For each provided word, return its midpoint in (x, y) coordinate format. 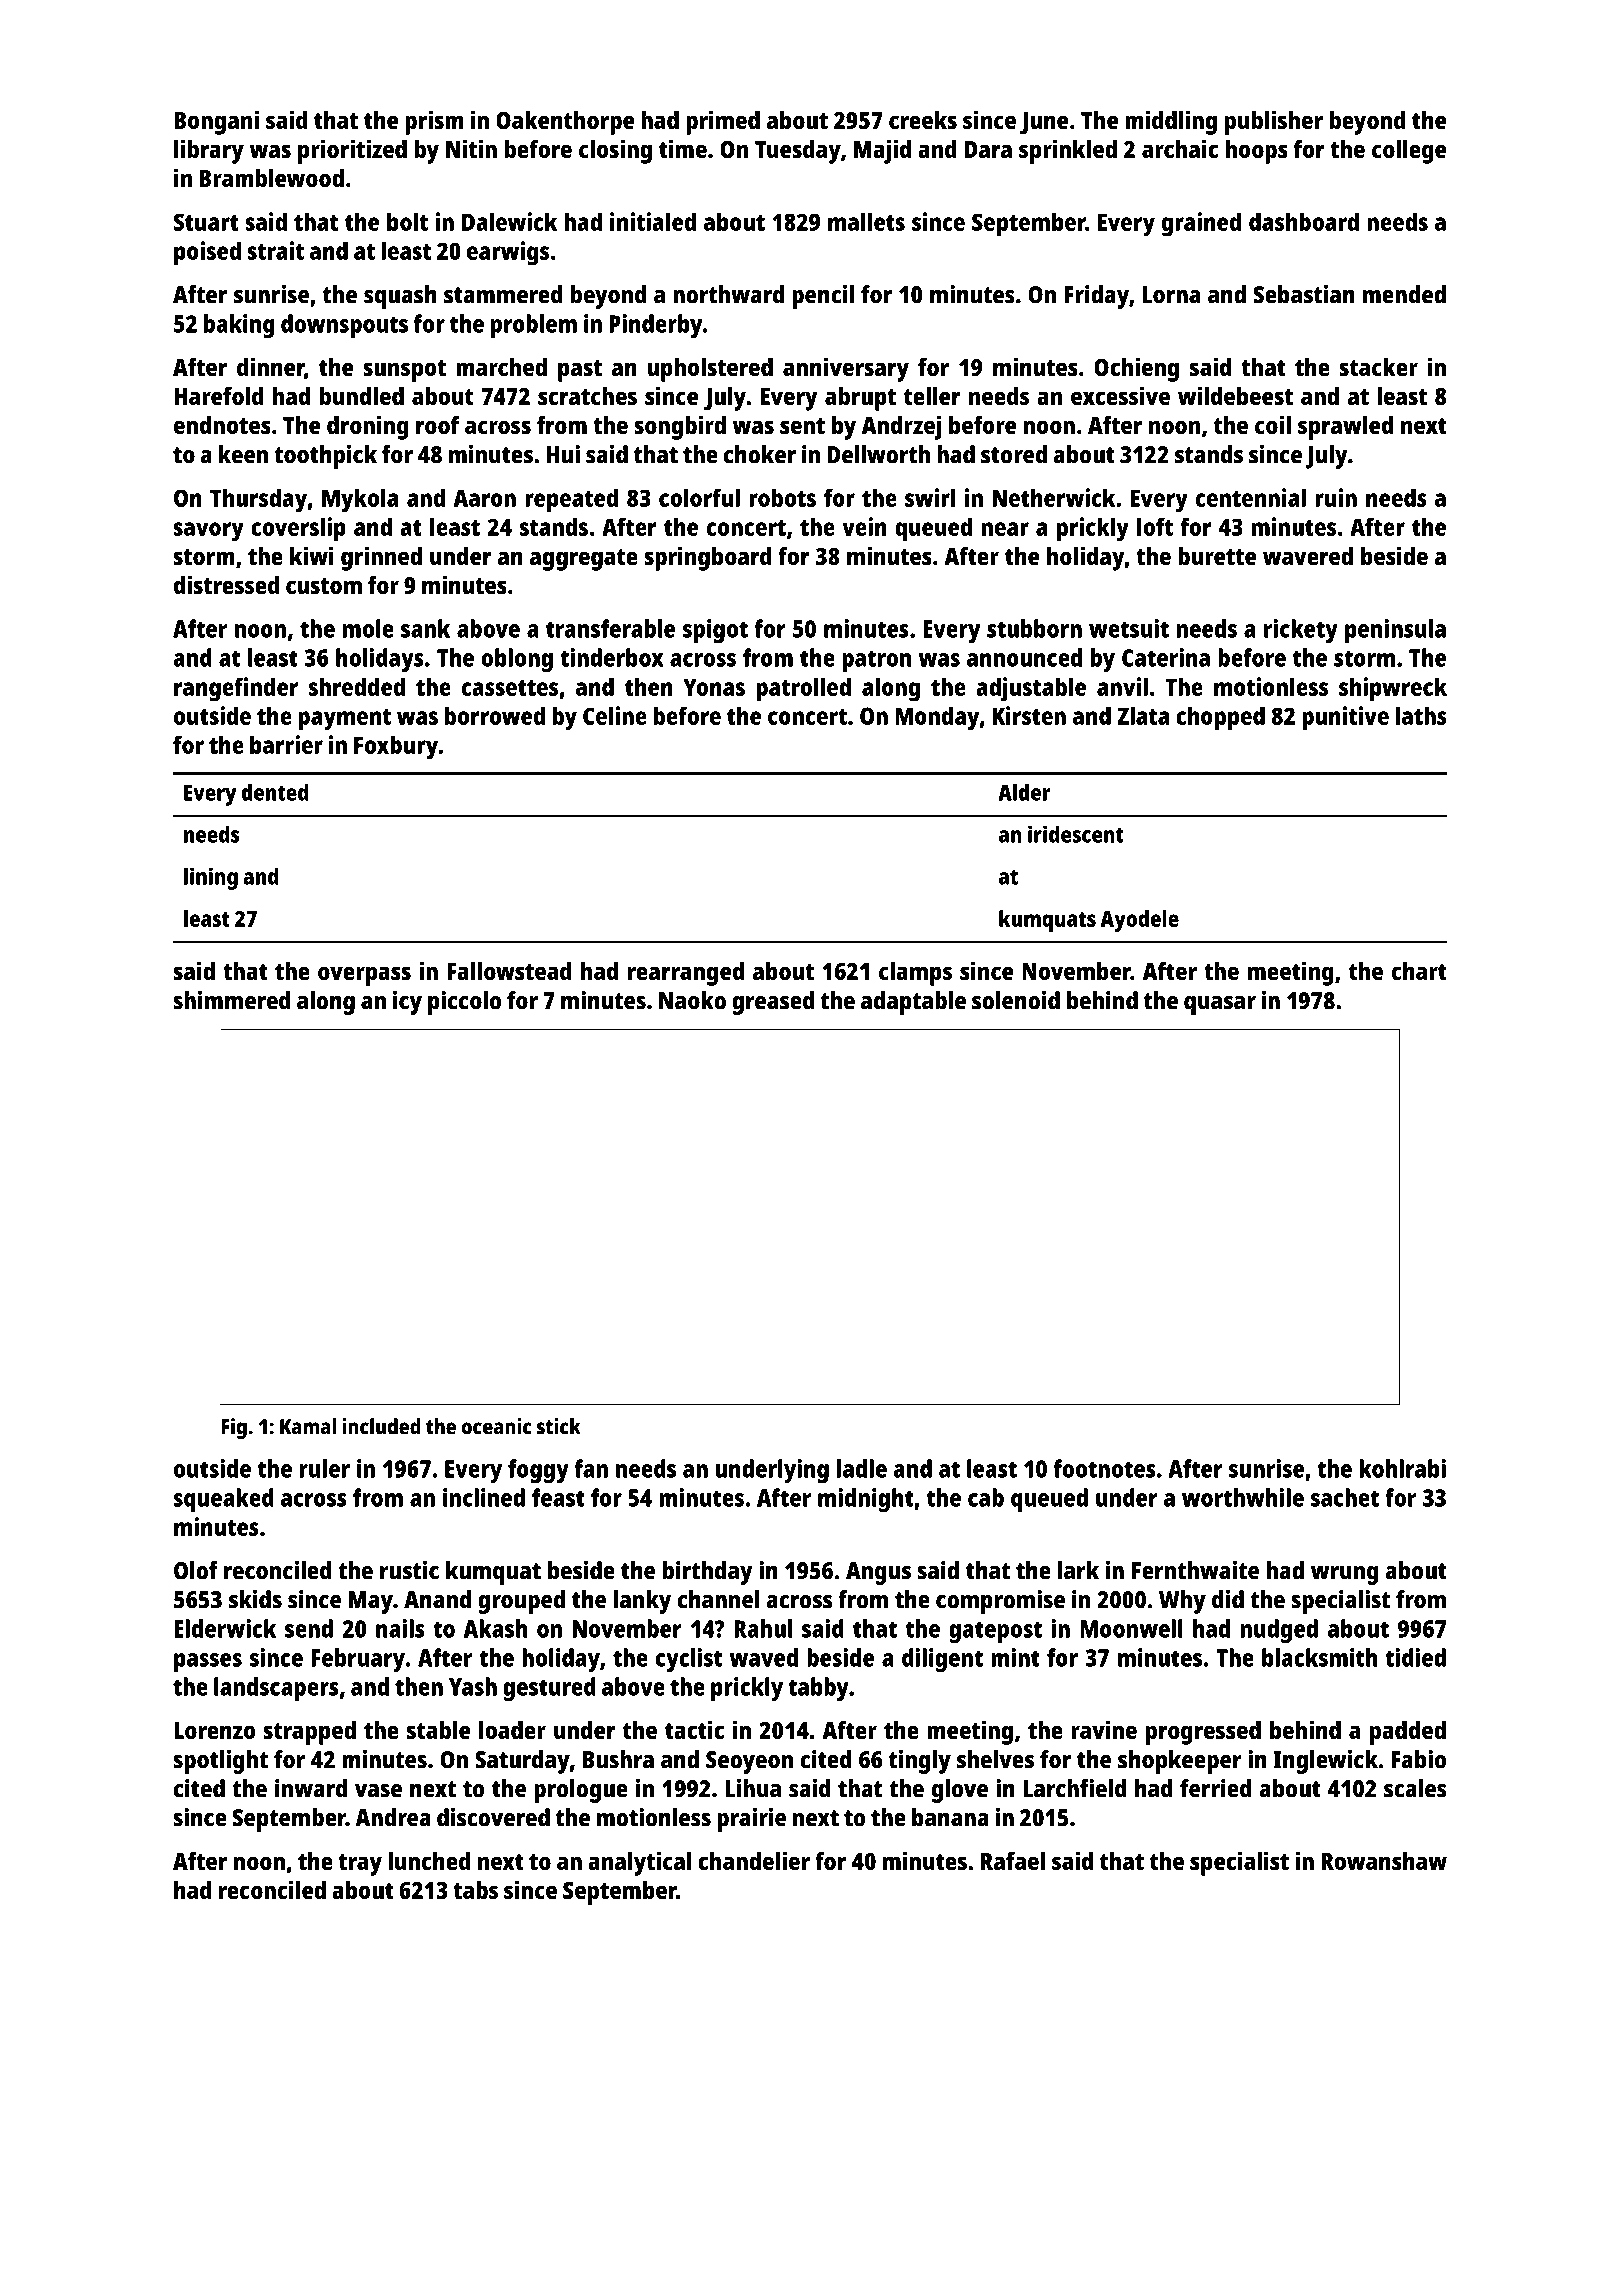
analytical (640, 1863)
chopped (1220, 718)
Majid (882, 151)
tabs (475, 1890)
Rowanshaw (1384, 1861)
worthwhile (1243, 1497)
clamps (915, 974)
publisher (1274, 122)
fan (591, 1468)
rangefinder (236, 689)
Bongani (216, 122)
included (381, 1426)
